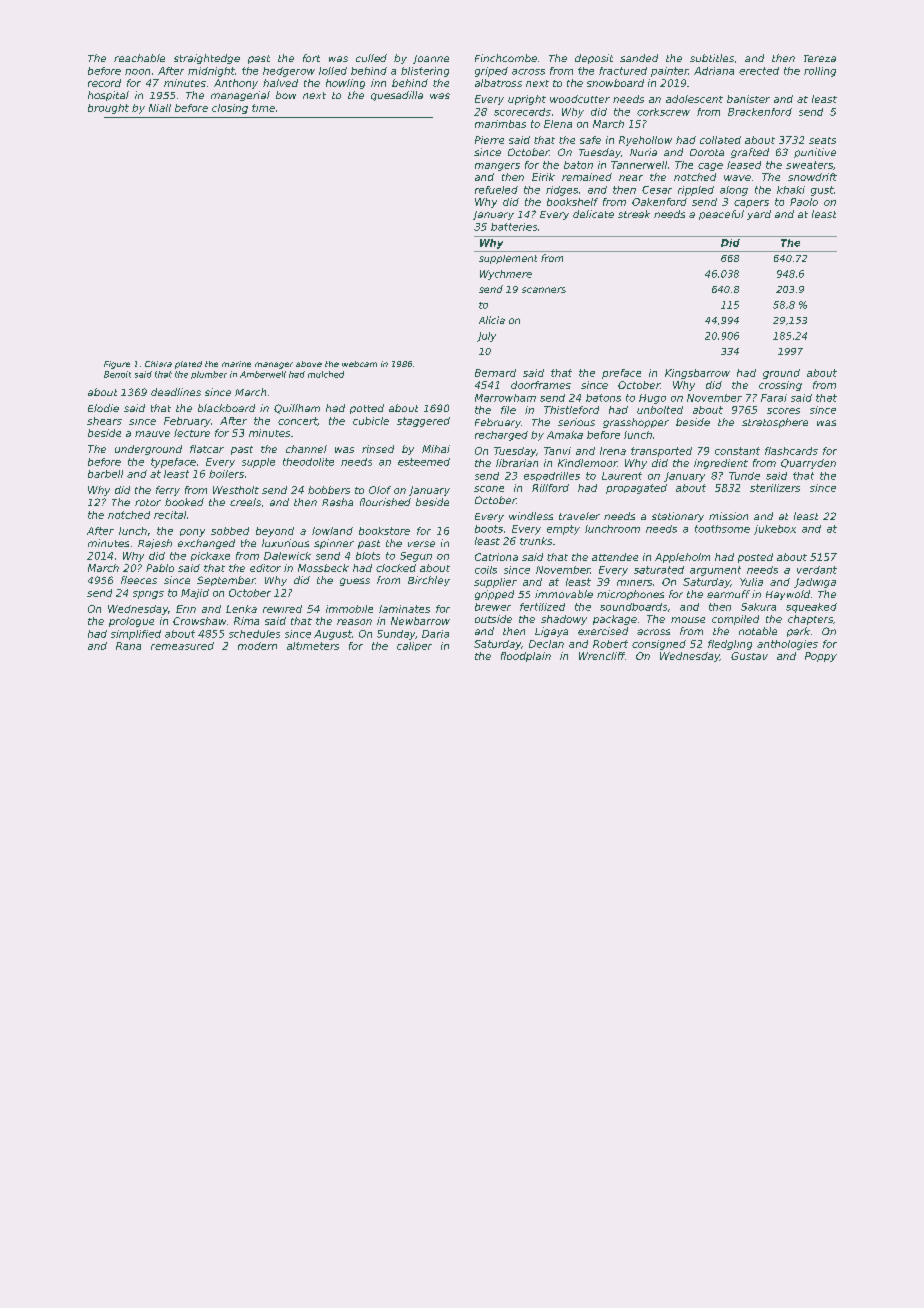  What do you see at coordinates (808, 464) in the document?
I see `Quarryden` at bounding box center [808, 464].
